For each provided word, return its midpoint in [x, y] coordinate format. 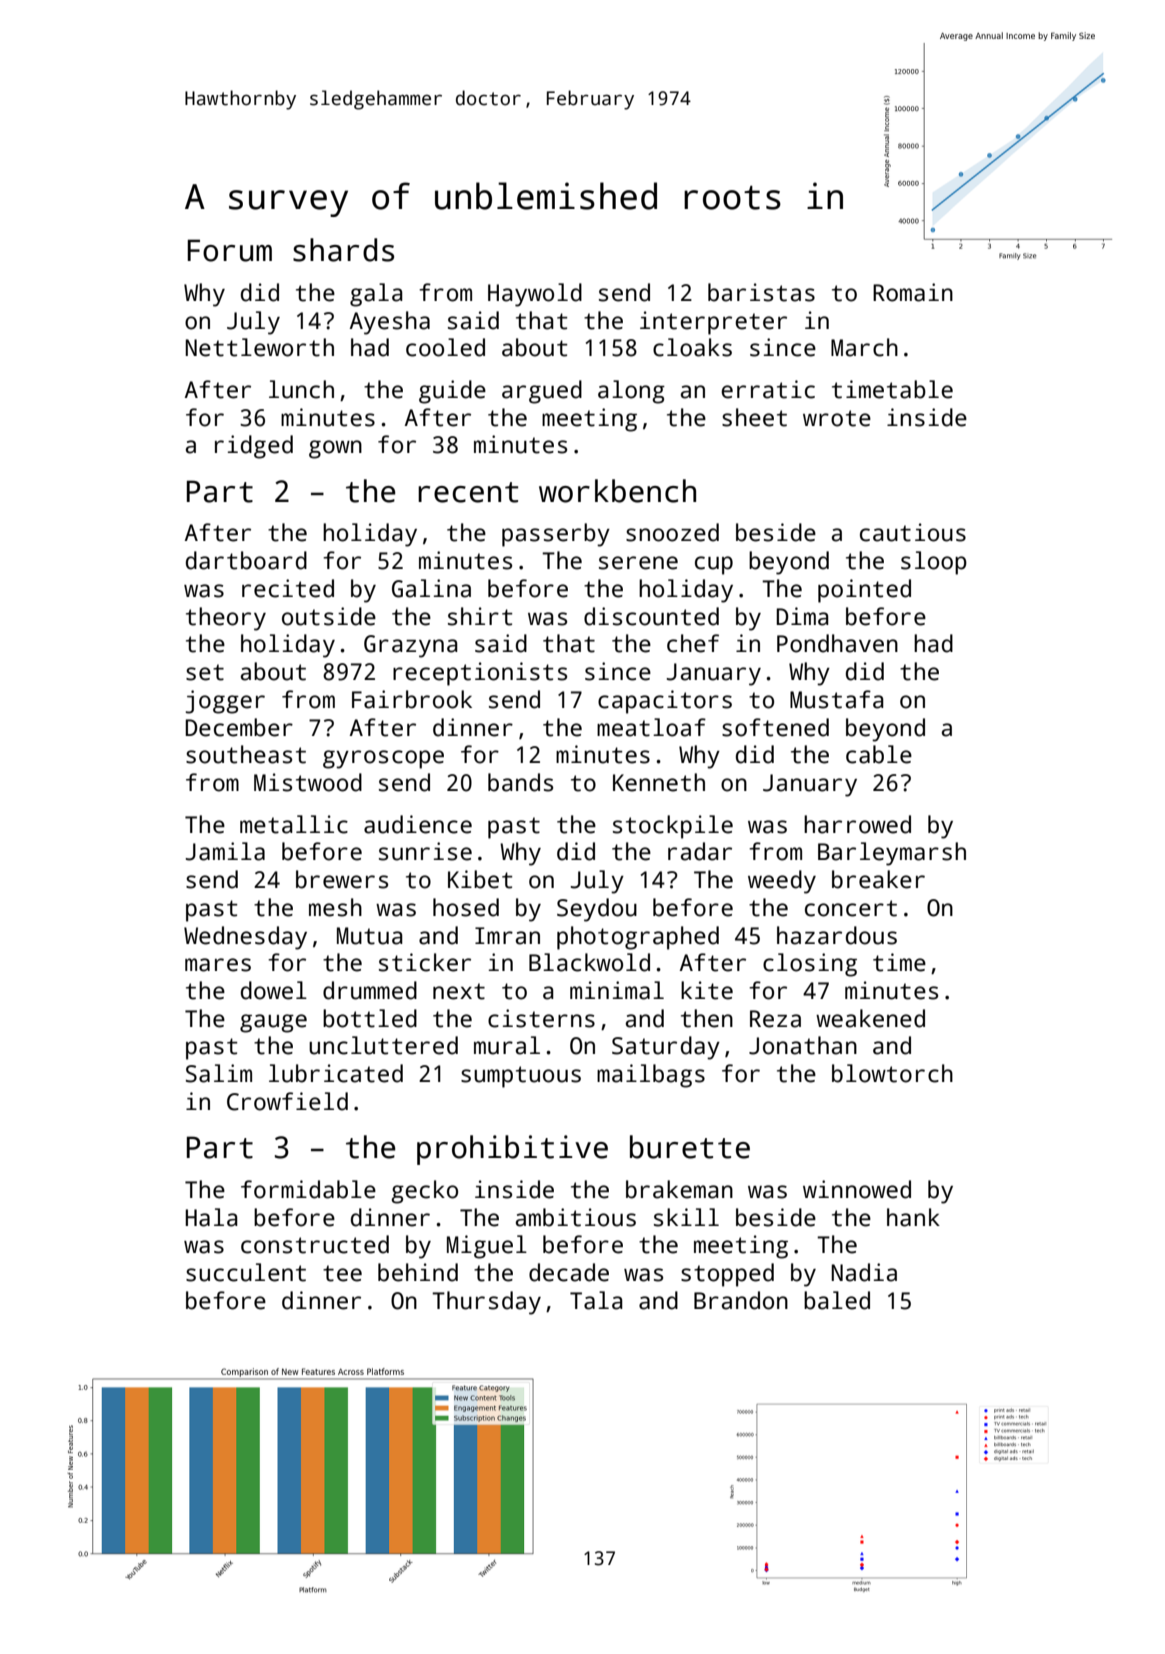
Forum [229, 250]
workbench [617, 491]
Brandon [741, 1300]
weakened [870, 1018]
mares [218, 965]
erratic [768, 389]
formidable [308, 1189]
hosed [466, 907]
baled [837, 1300]
